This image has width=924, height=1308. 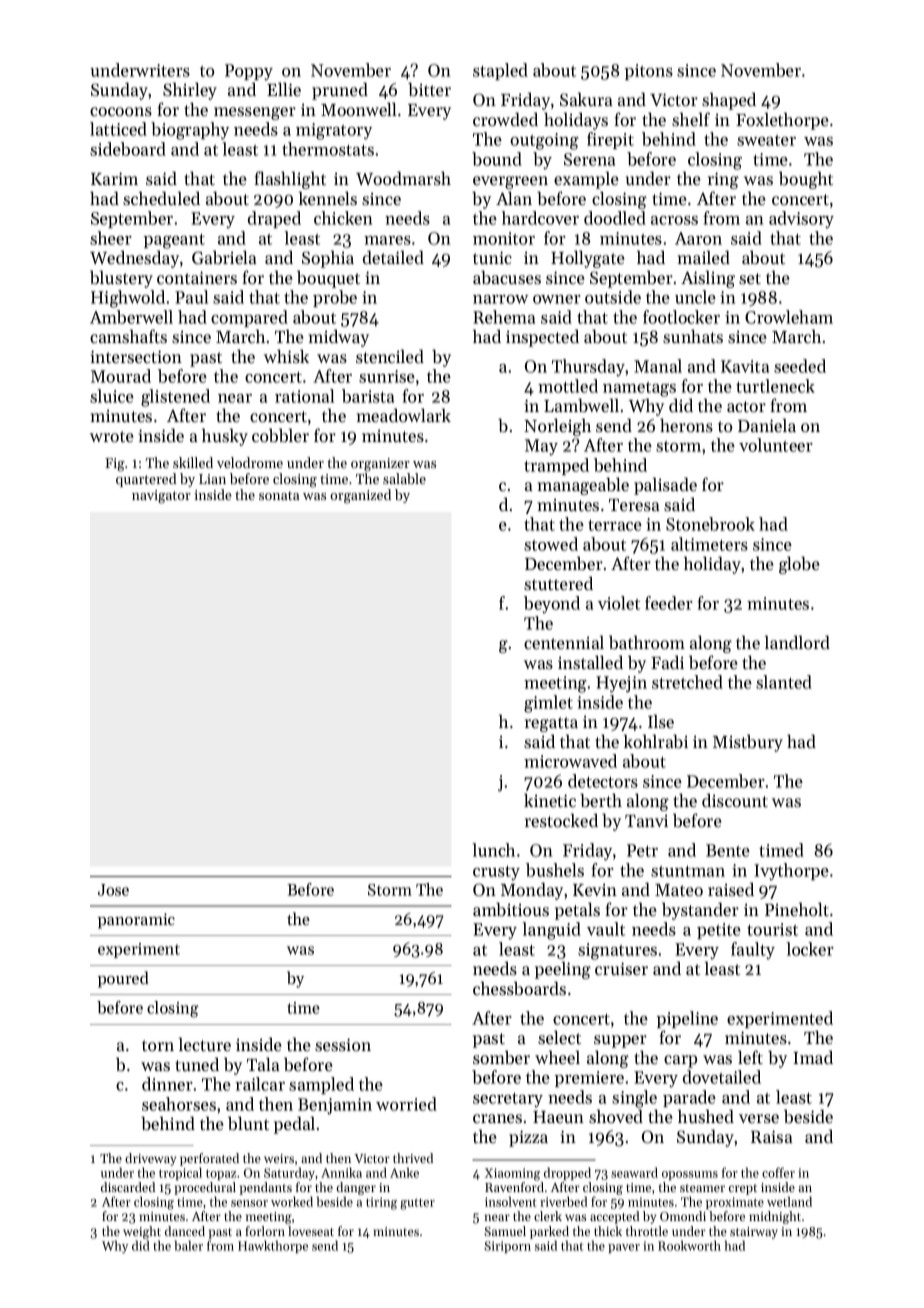 I want to click on sonata, so click(x=279, y=495).
